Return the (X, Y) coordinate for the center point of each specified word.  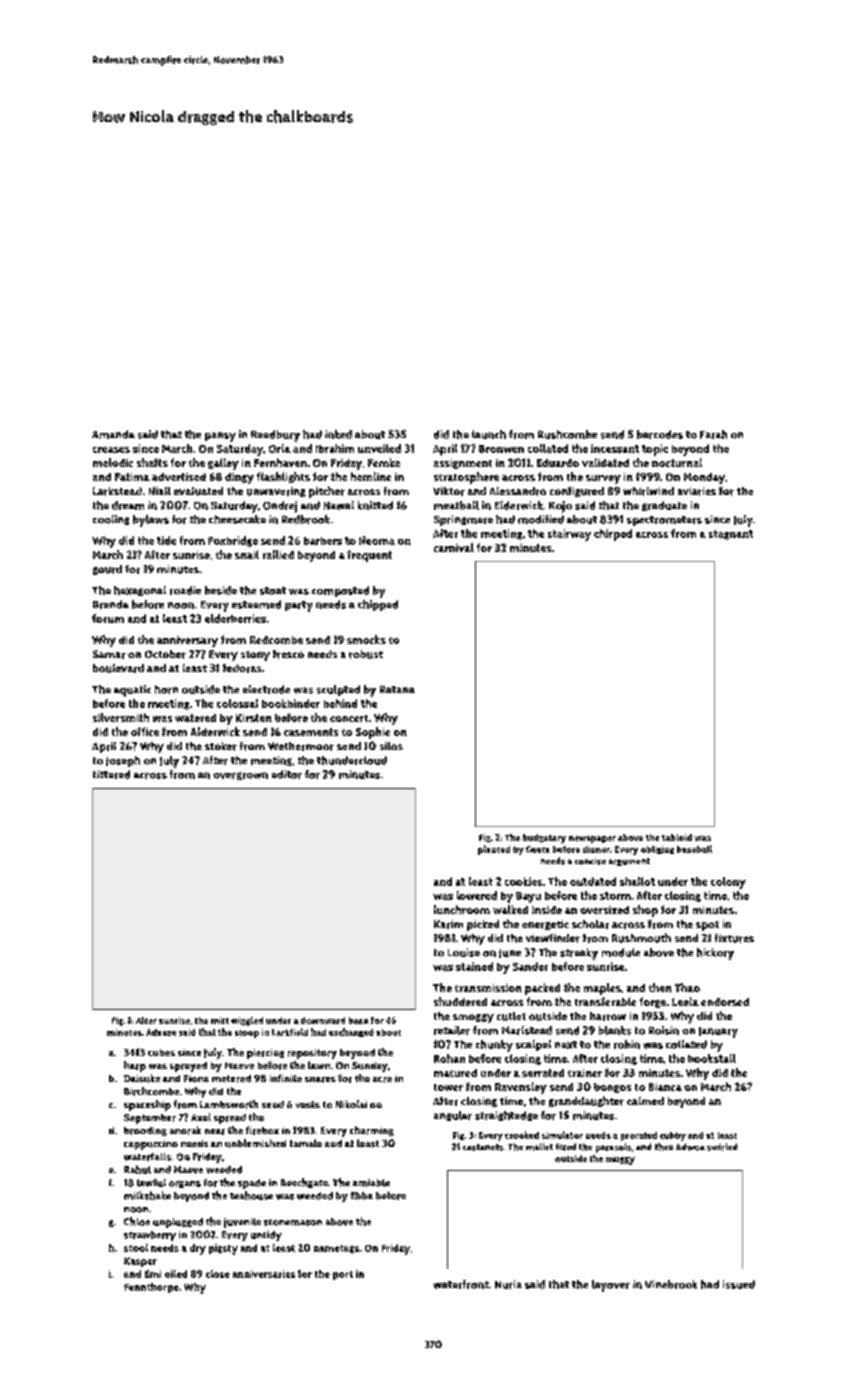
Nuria (508, 1284)
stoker (221, 746)
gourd (107, 570)
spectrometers (664, 521)
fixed (566, 1147)
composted (340, 591)
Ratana (397, 689)
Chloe (137, 1221)
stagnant (731, 535)
